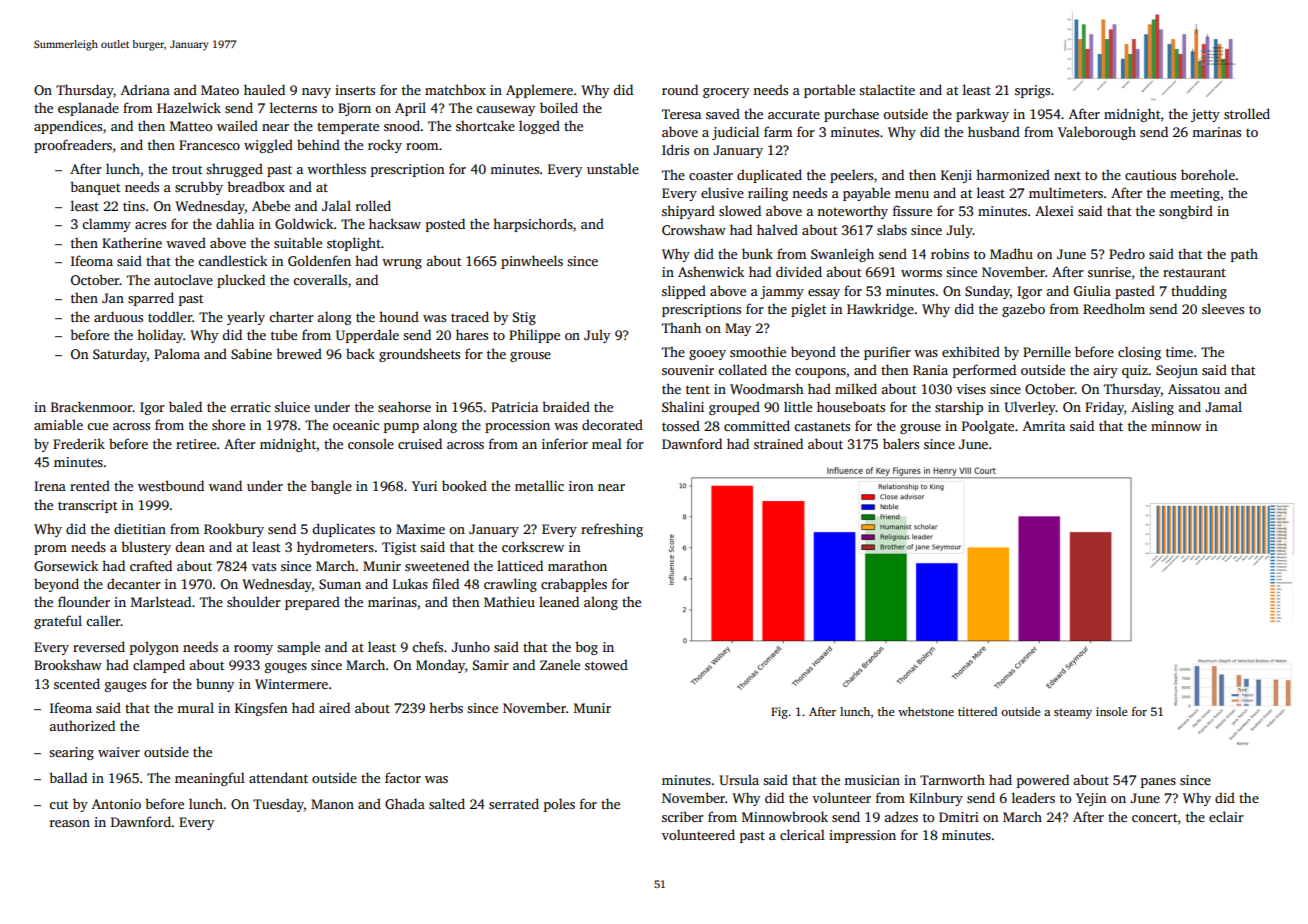 The width and height of the page is (1308, 924). What do you see at coordinates (851, 176) in the page?
I see `peelers` at bounding box center [851, 176].
